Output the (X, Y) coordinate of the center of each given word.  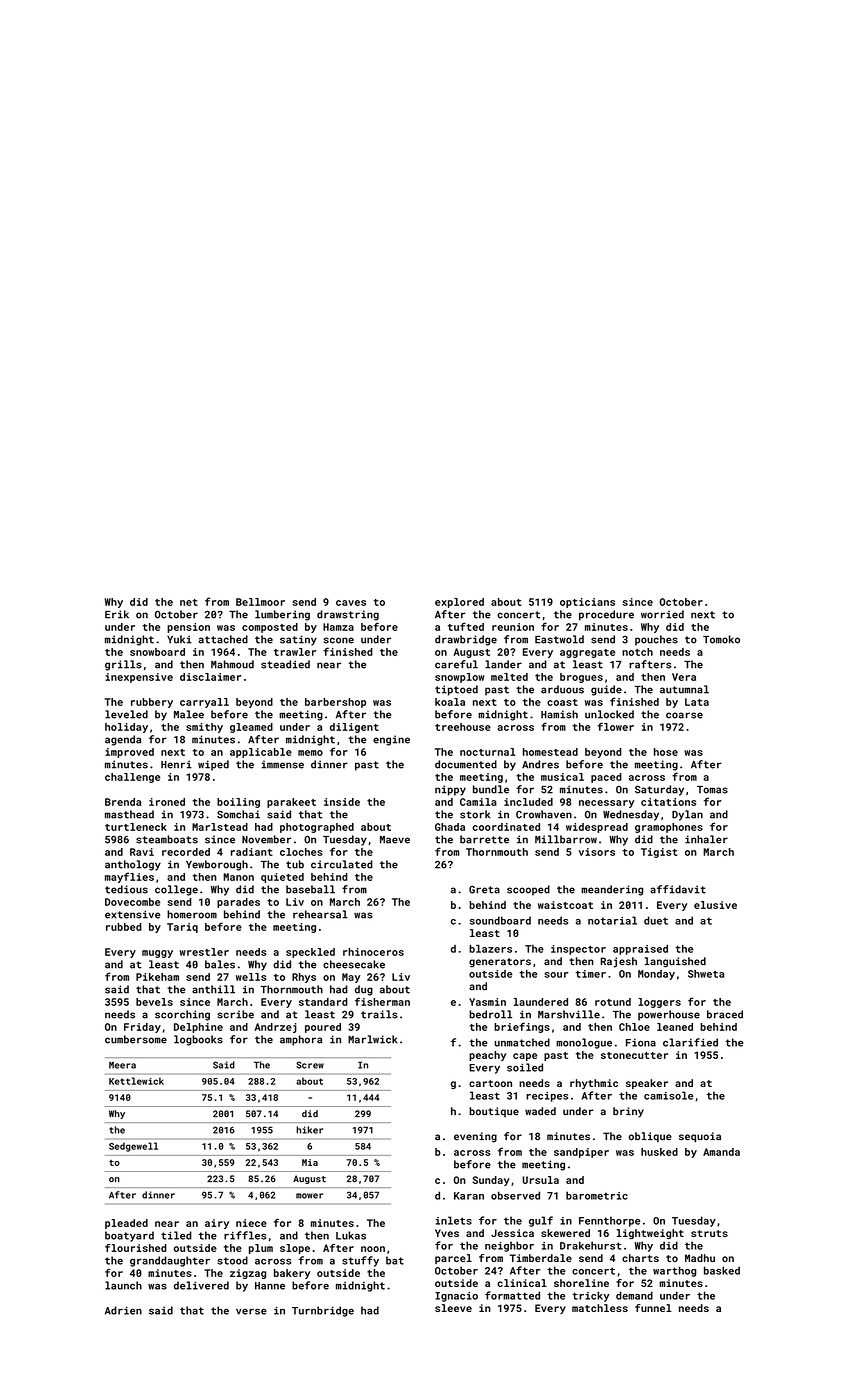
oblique (650, 1137)
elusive (715, 905)
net (189, 602)
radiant (252, 852)
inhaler (706, 839)
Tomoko (721, 639)
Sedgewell (133, 1147)
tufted (466, 626)
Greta (484, 889)
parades (238, 903)
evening (475, 1137)
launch (123, 1285)
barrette (484, 839)
